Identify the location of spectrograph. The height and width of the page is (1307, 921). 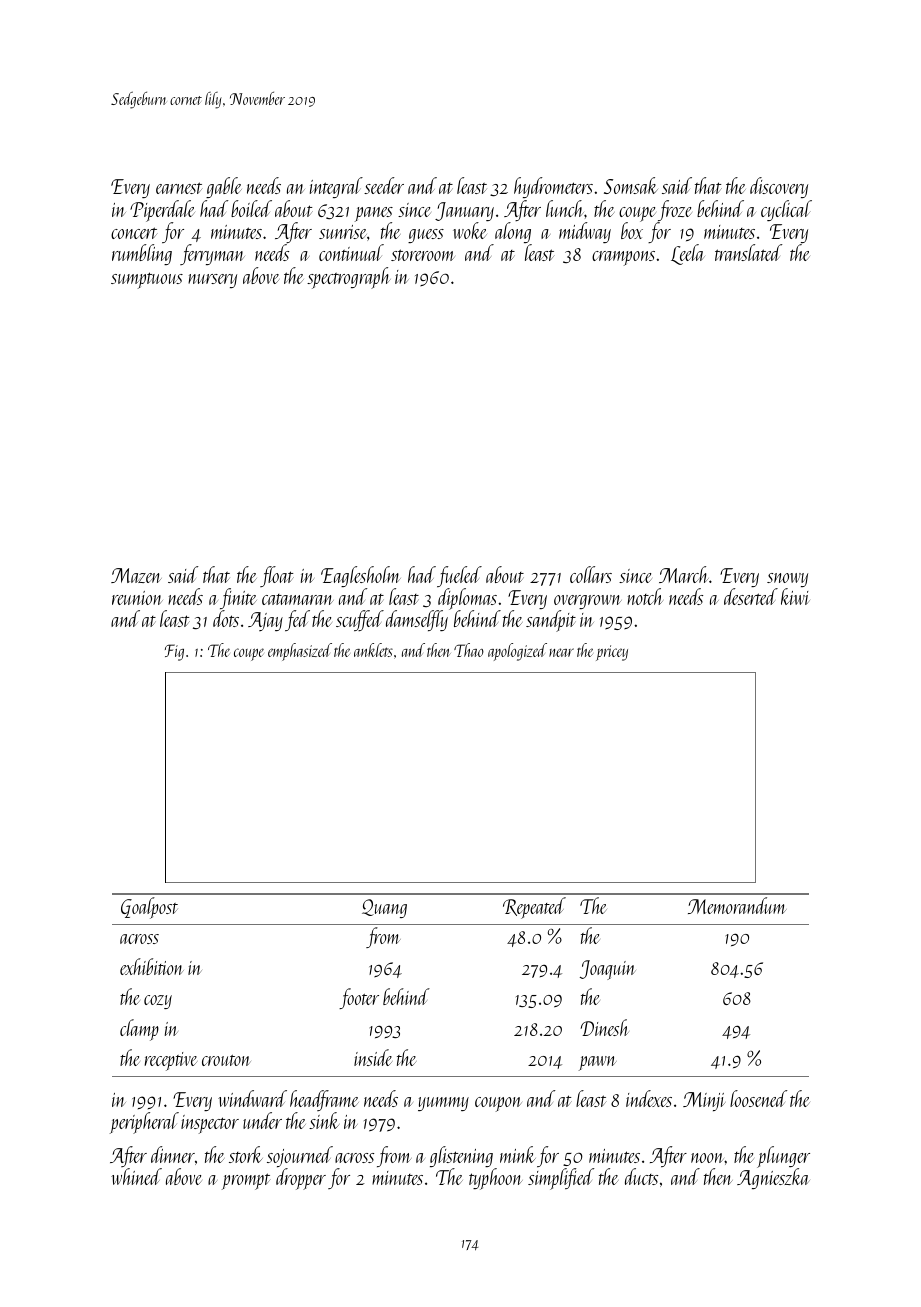
(349, 278).
